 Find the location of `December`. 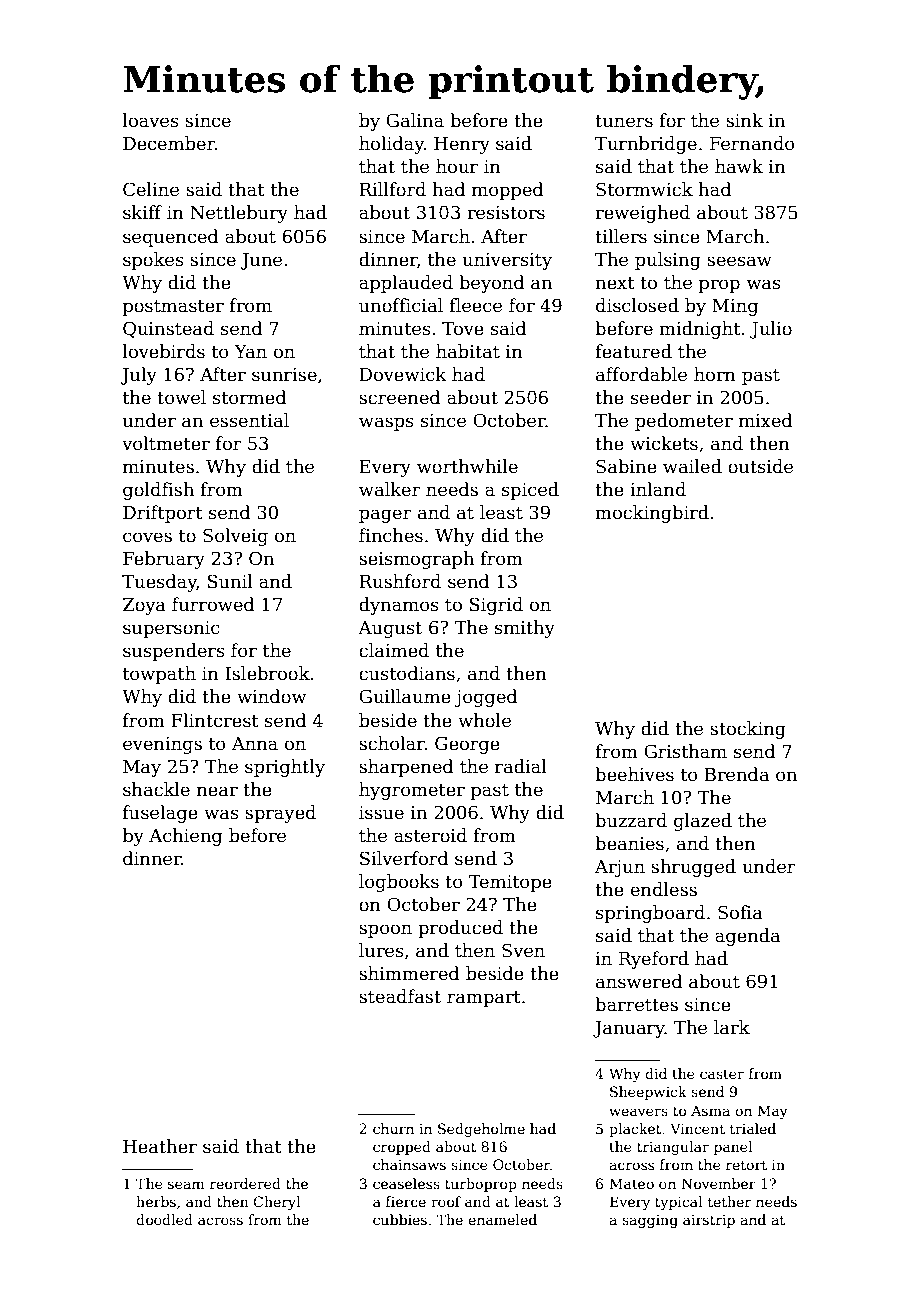

December is located at coordinates (169, 143).
